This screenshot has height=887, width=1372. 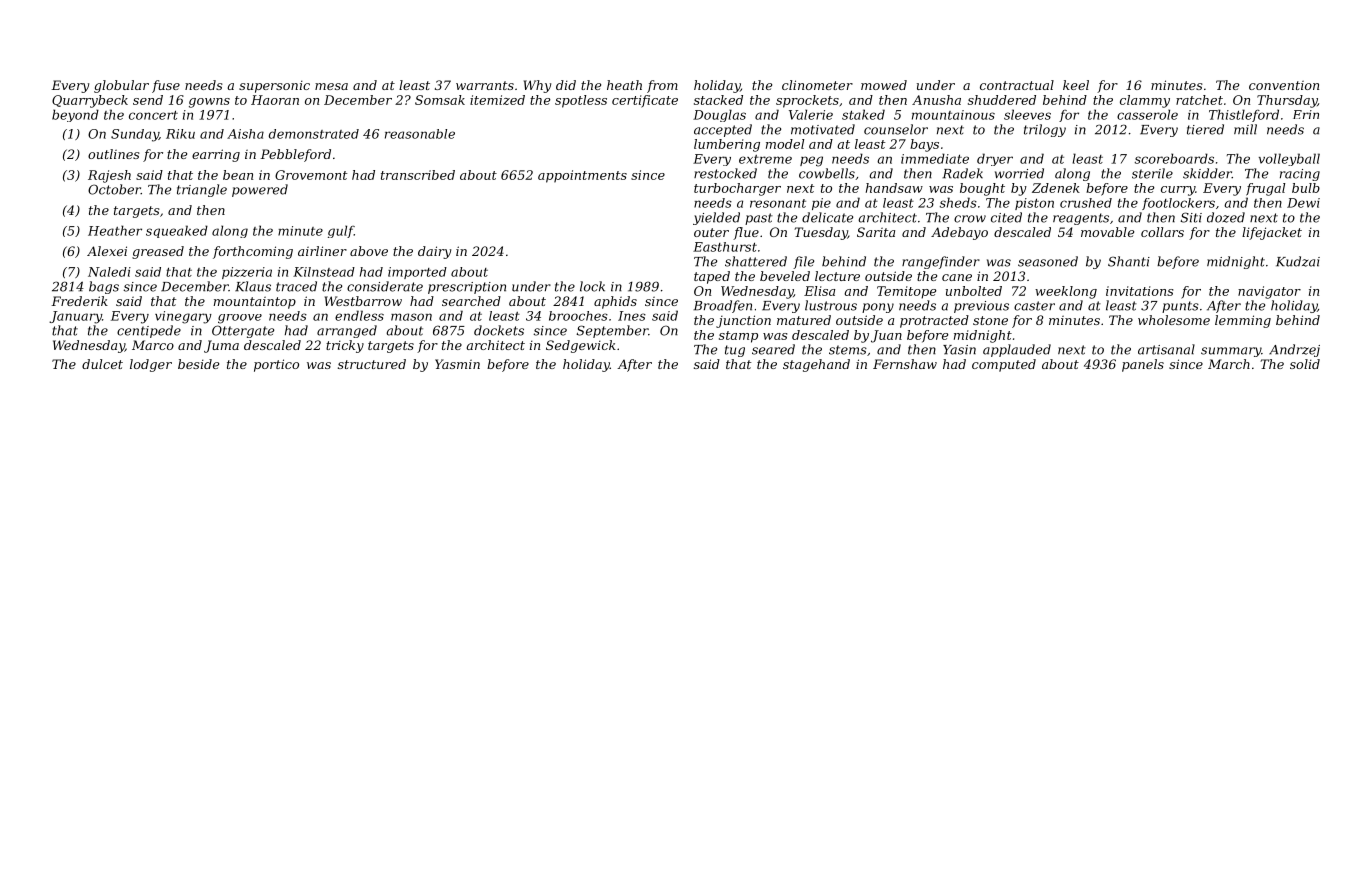 I want to click on turbocharger, so click(x=737, y=189).
